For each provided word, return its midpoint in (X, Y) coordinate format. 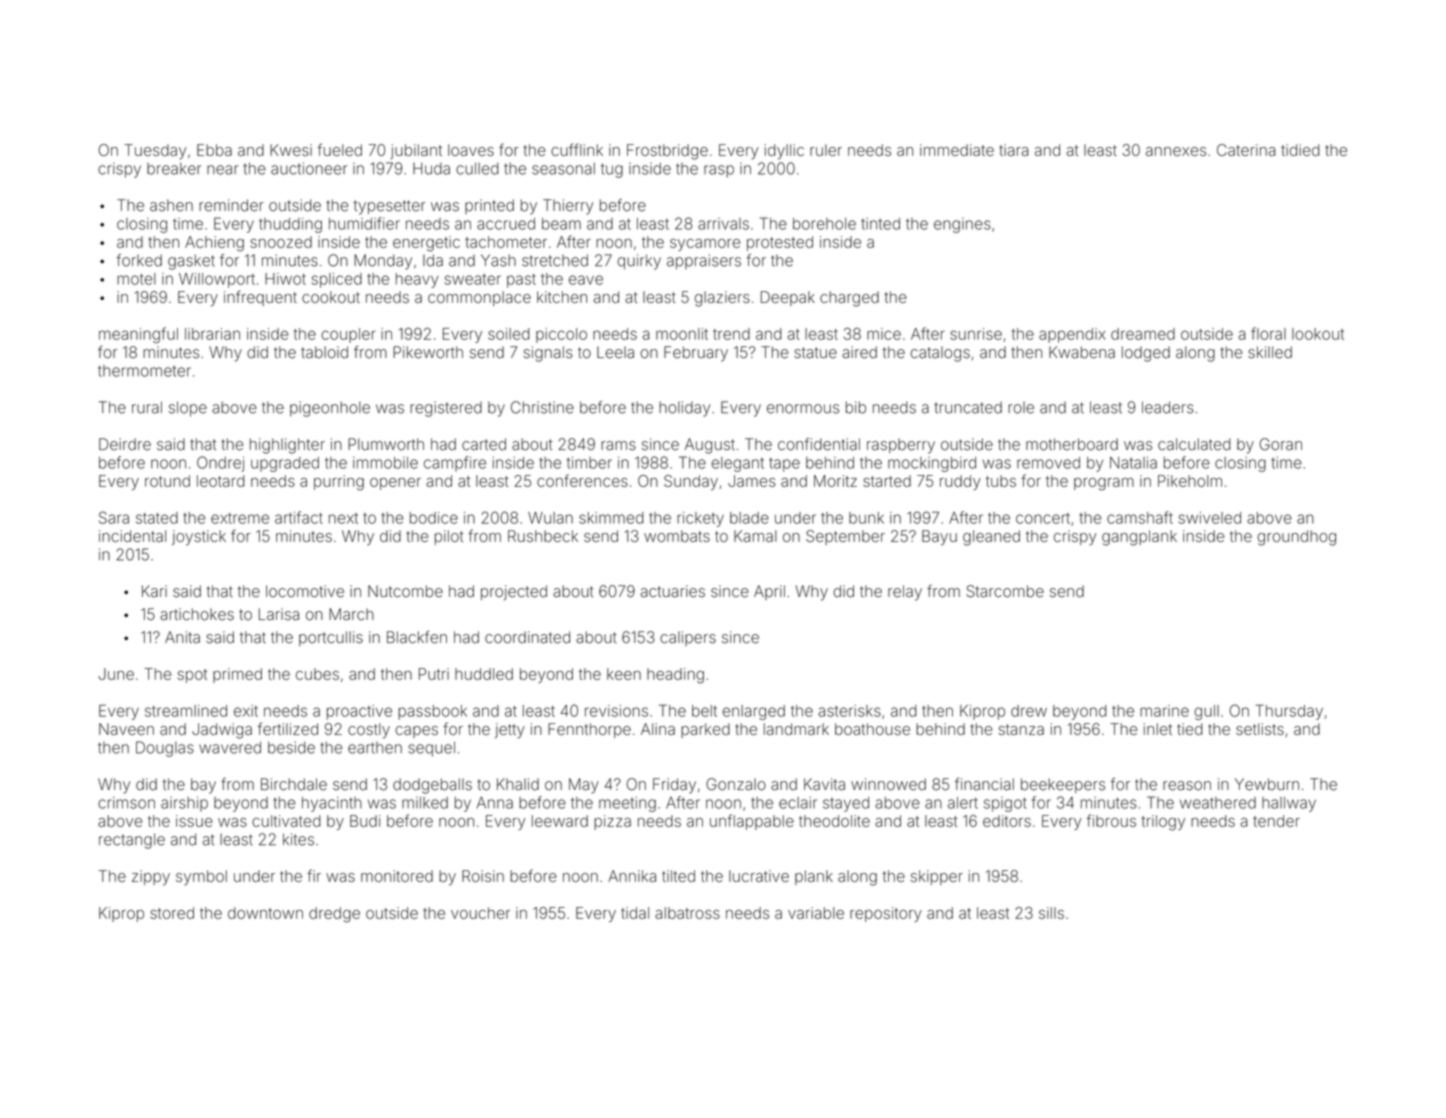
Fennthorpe (589, 730)
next (343, 518)
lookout (1318, 334)
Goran (1280, 444)
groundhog (1296, 538)
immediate (957, 150)
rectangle (132, 841)
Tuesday (155, 152)
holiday (684, 409)
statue (815, 353)
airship (184, 804)
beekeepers (1063, 785)
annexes (1176, 151)
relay (905, 593)
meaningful (138, 335)
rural (147, 407)
